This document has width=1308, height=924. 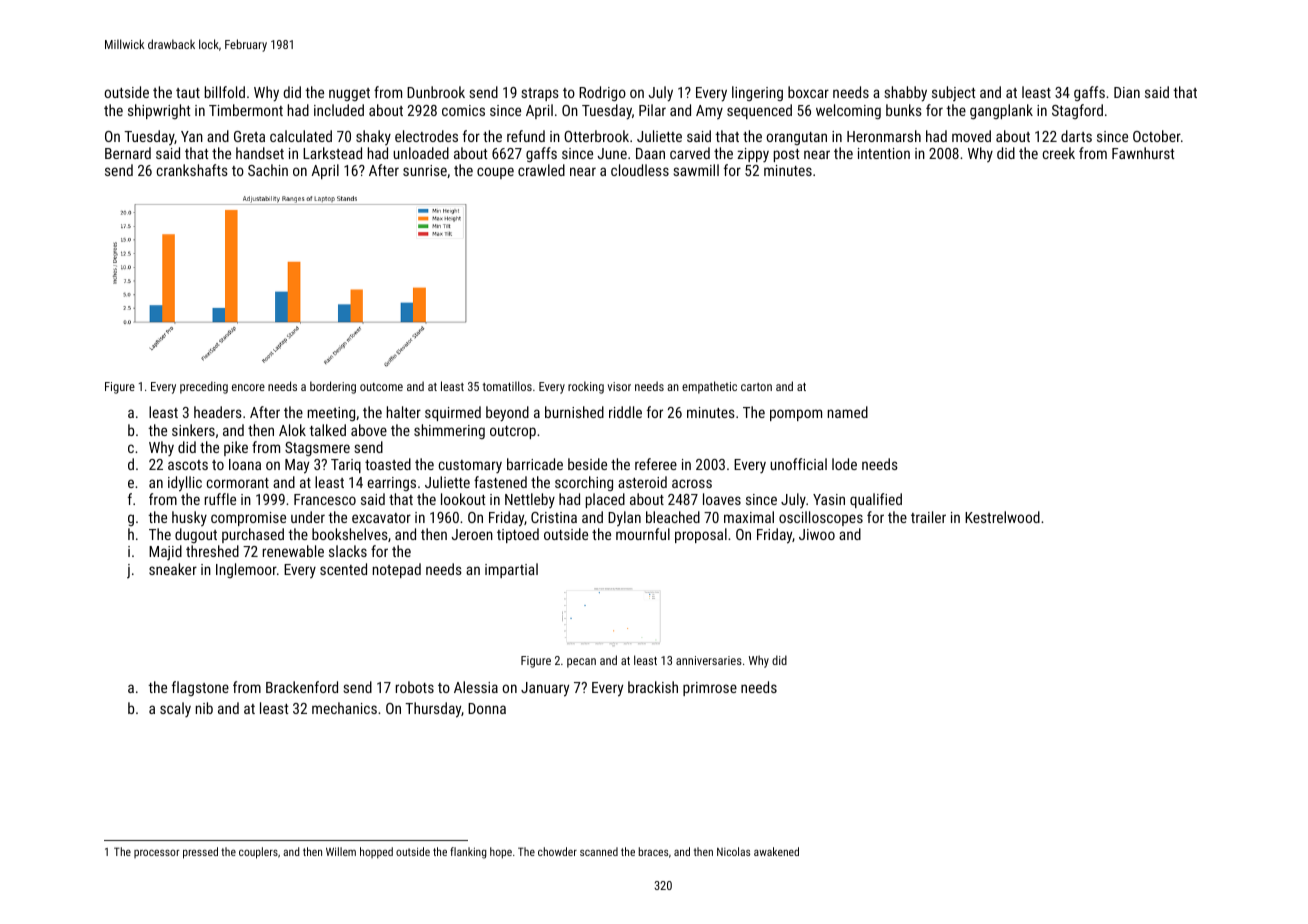 What do you see at coordinates (526, 136) in the document?
I see `refund` at bounding box center [526, 136].
